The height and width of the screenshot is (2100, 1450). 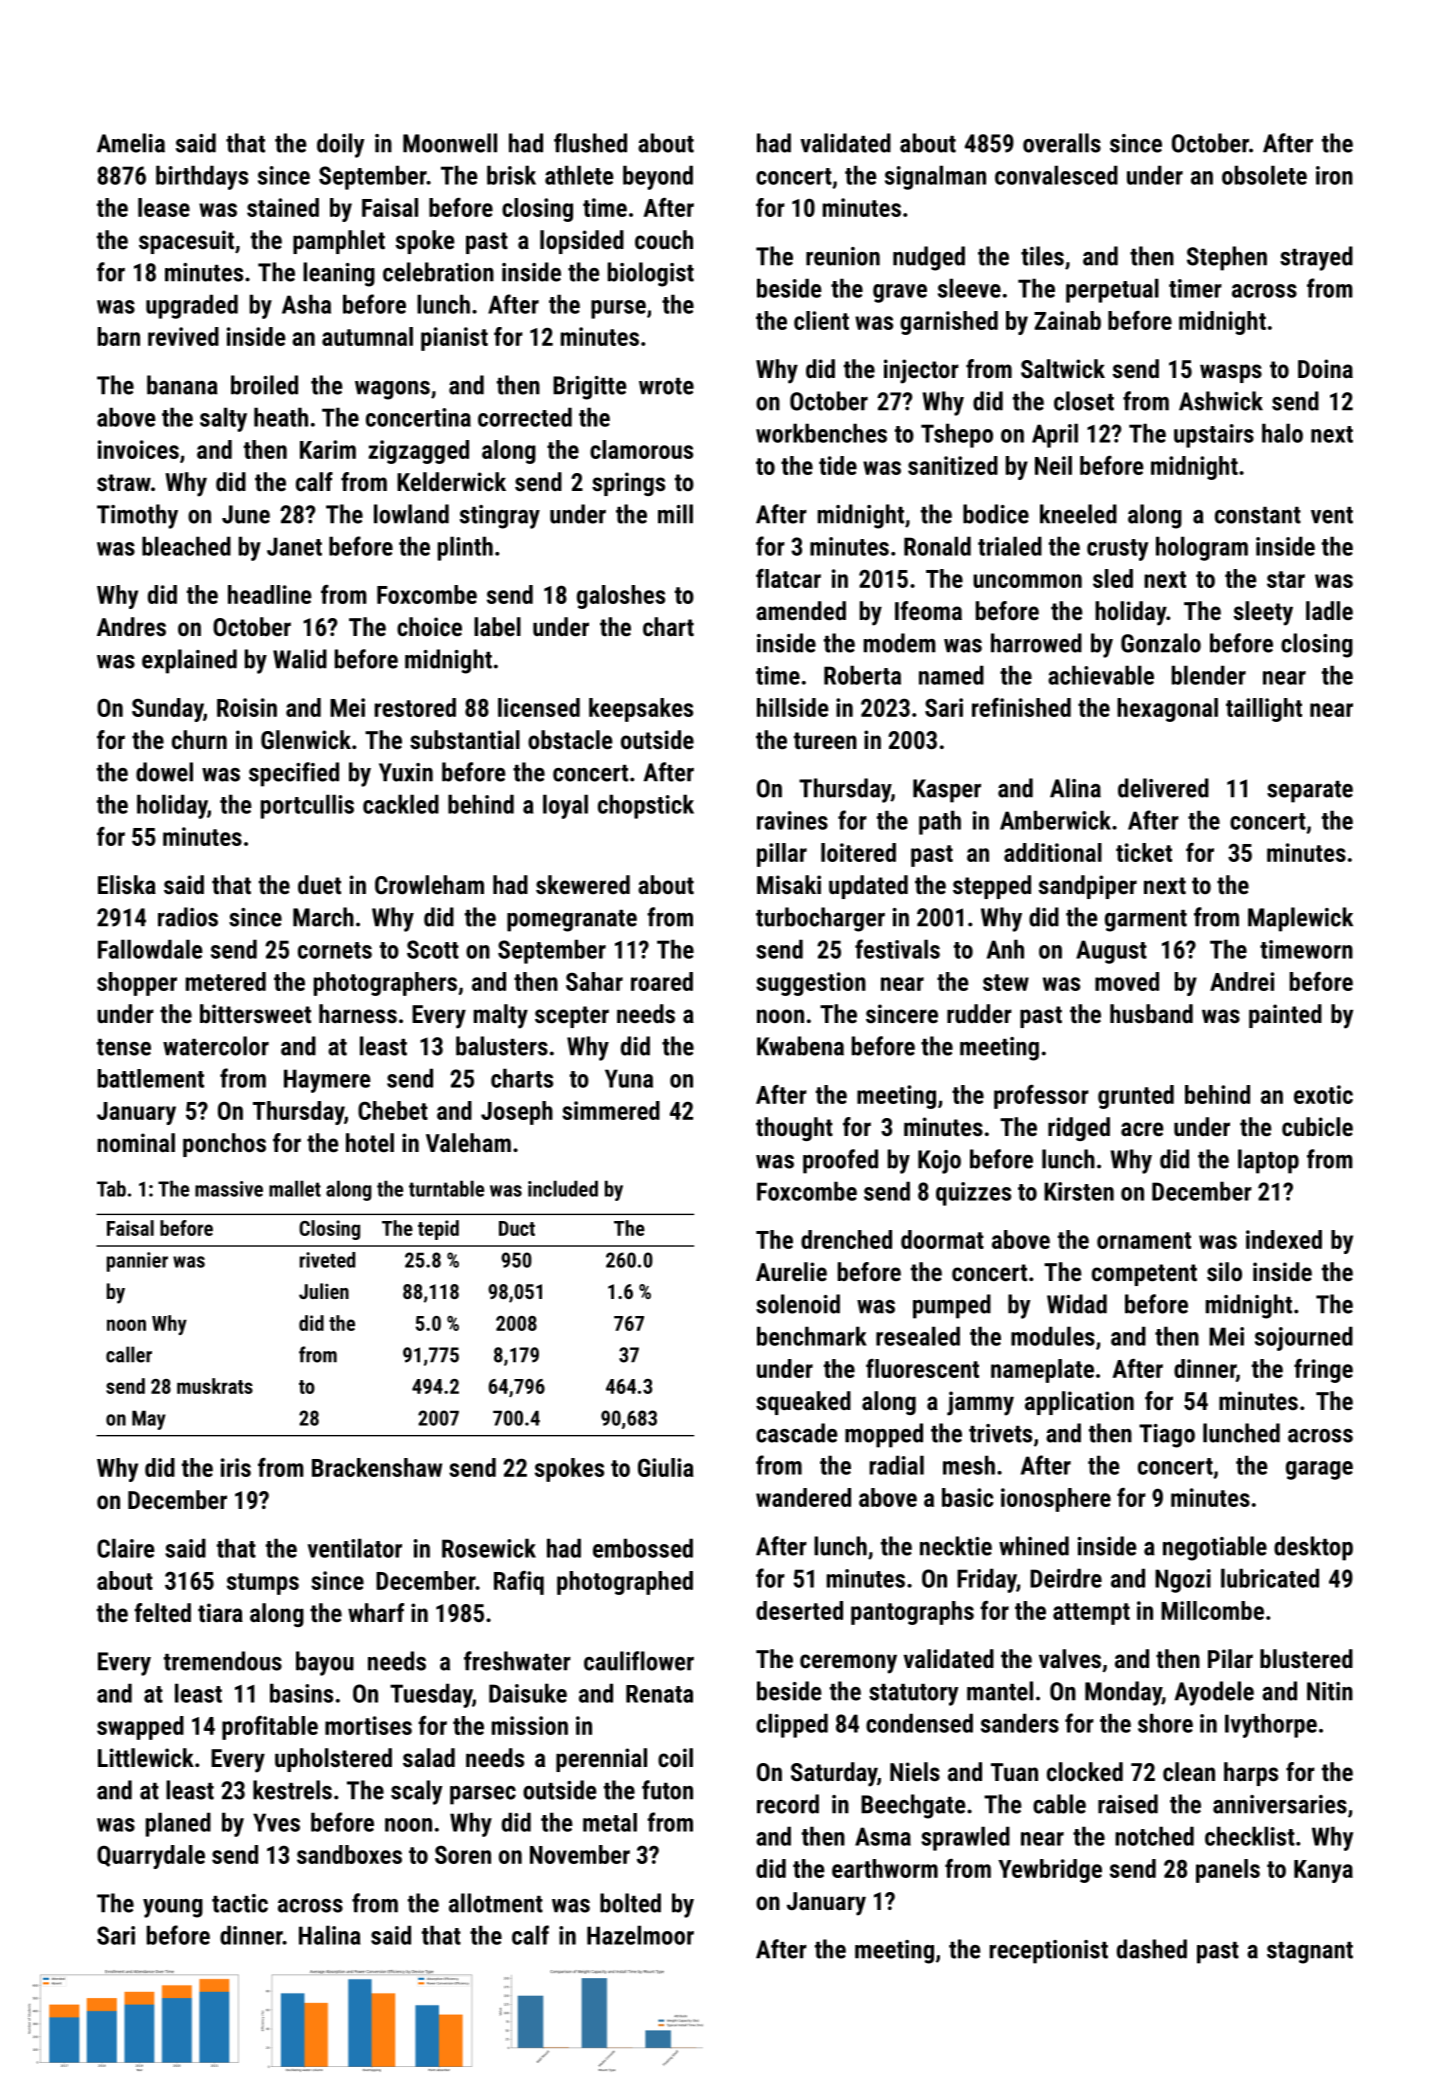 What do you see at coordinates (1112, 290) in the screenshot?
I see `perpetual` at bounding box center [1112, 290].
